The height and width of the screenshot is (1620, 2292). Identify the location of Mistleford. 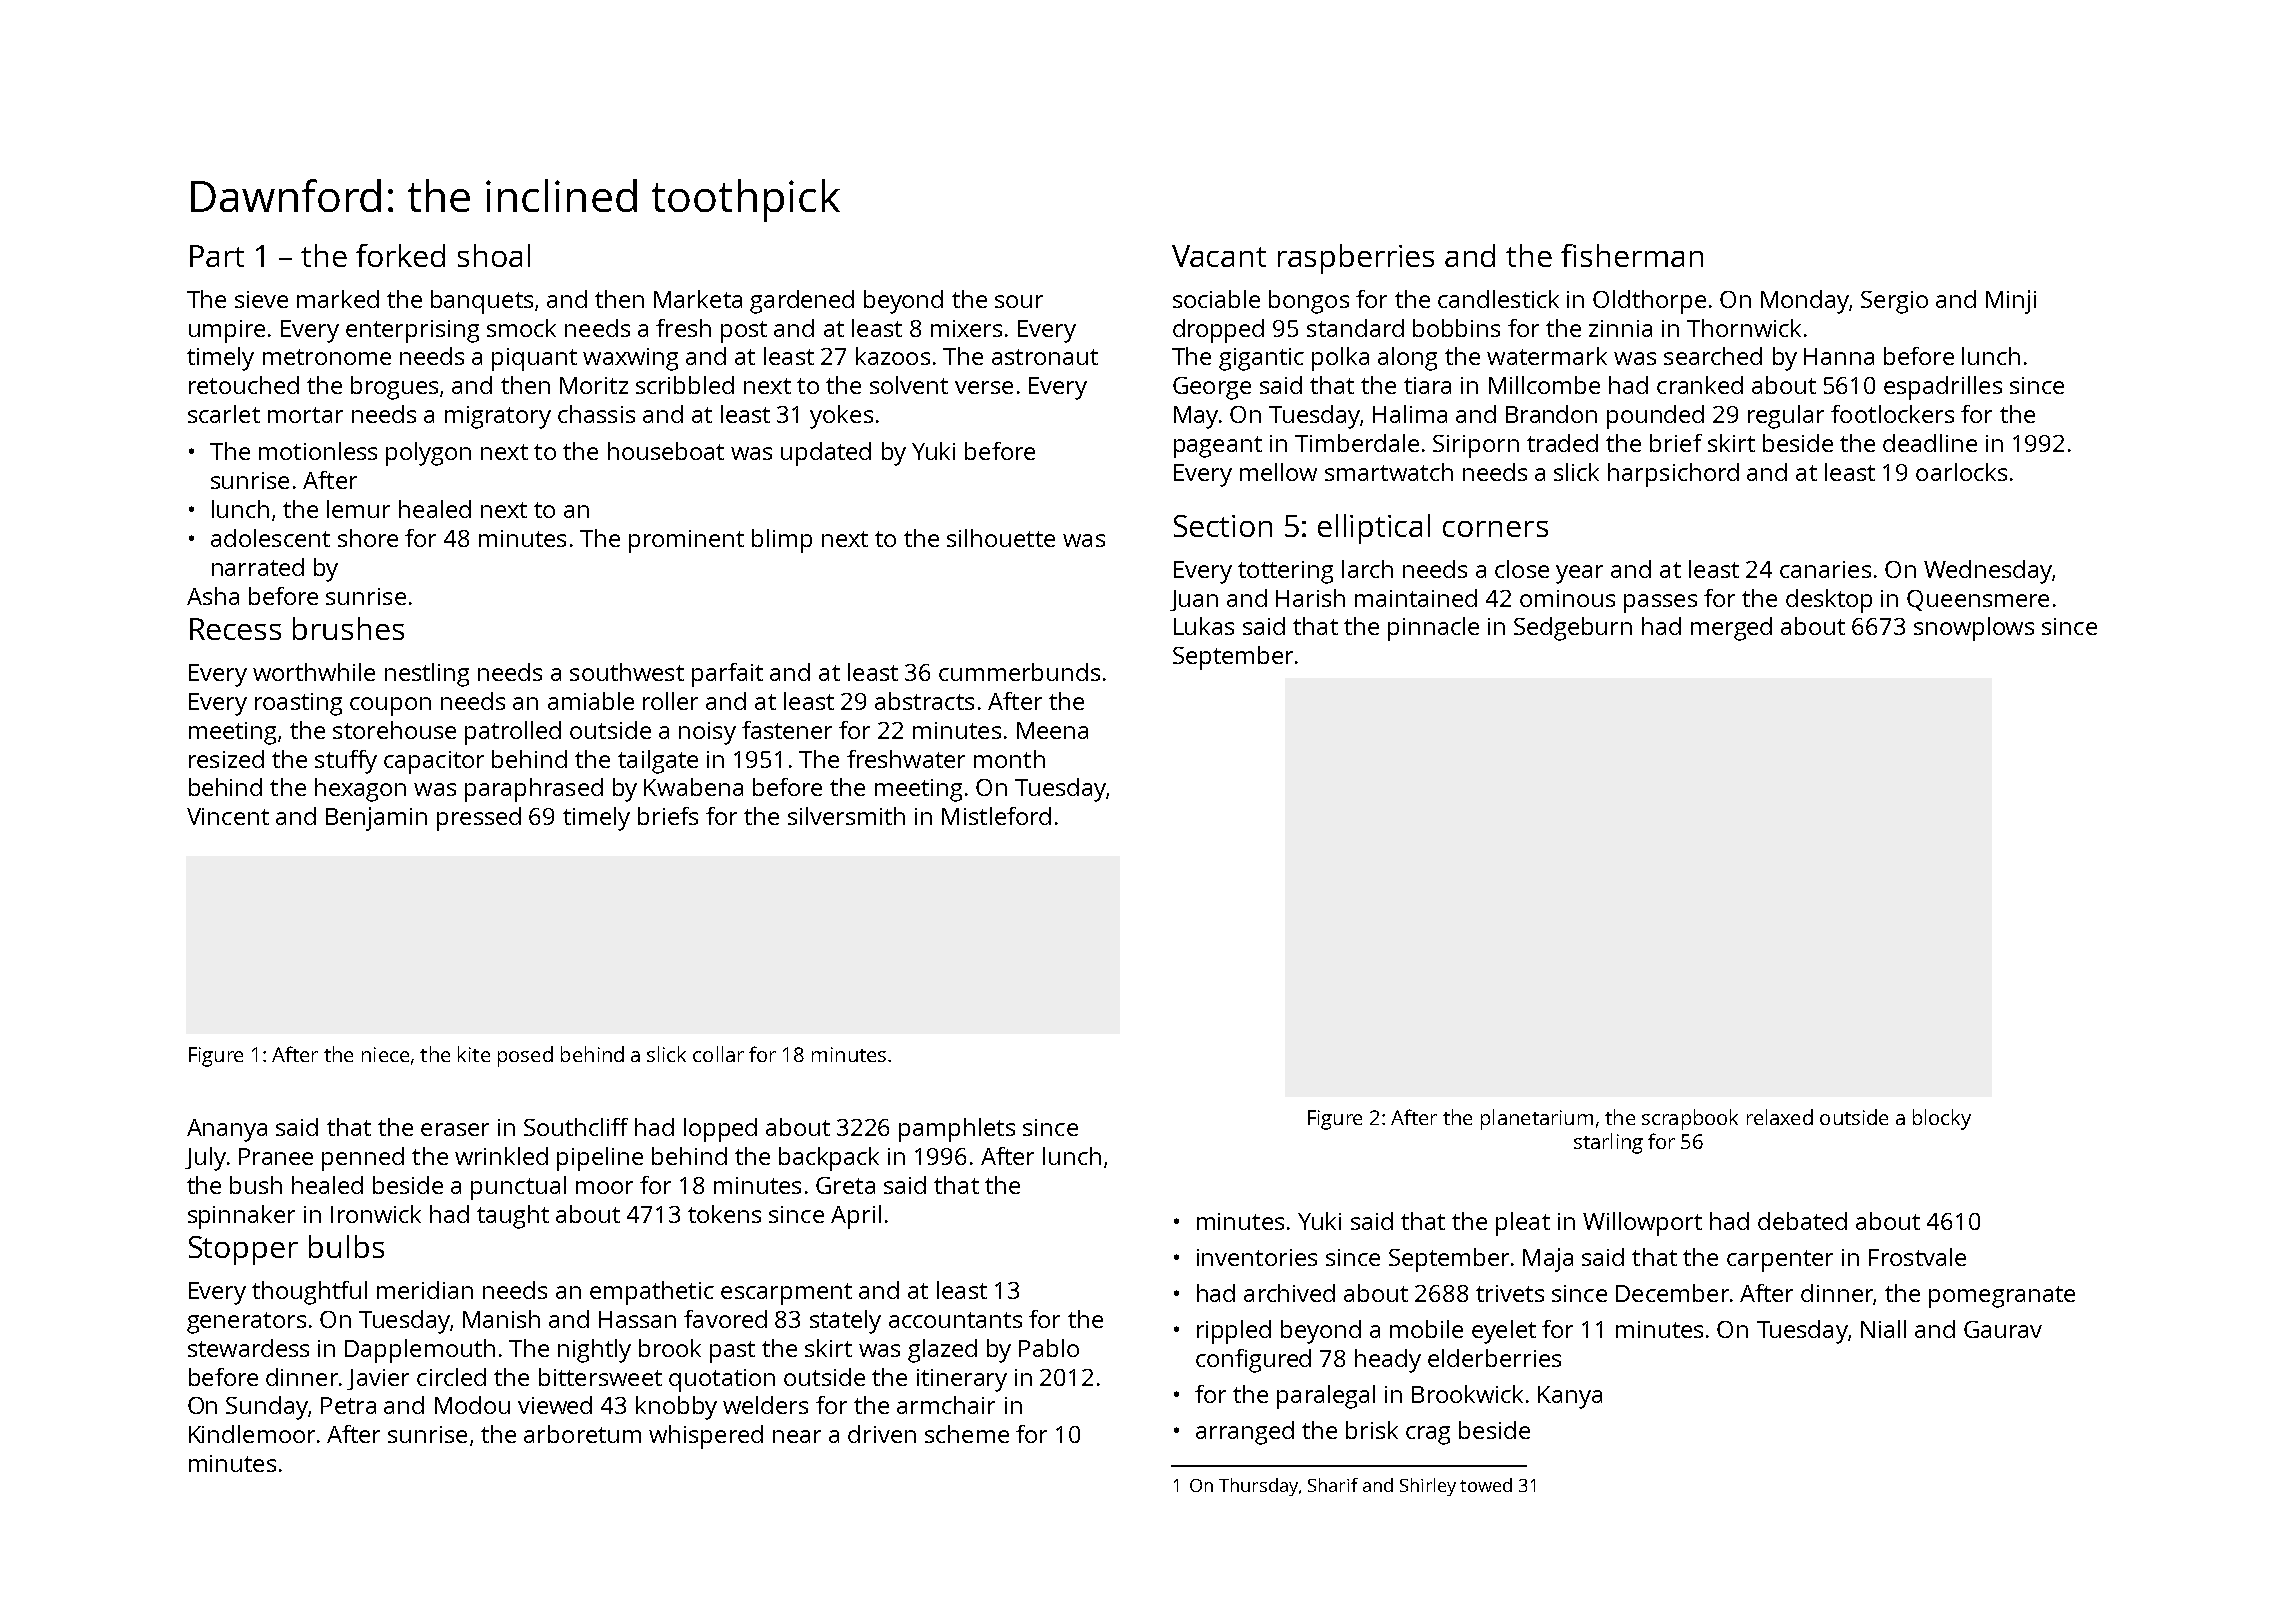
(996, 816).
